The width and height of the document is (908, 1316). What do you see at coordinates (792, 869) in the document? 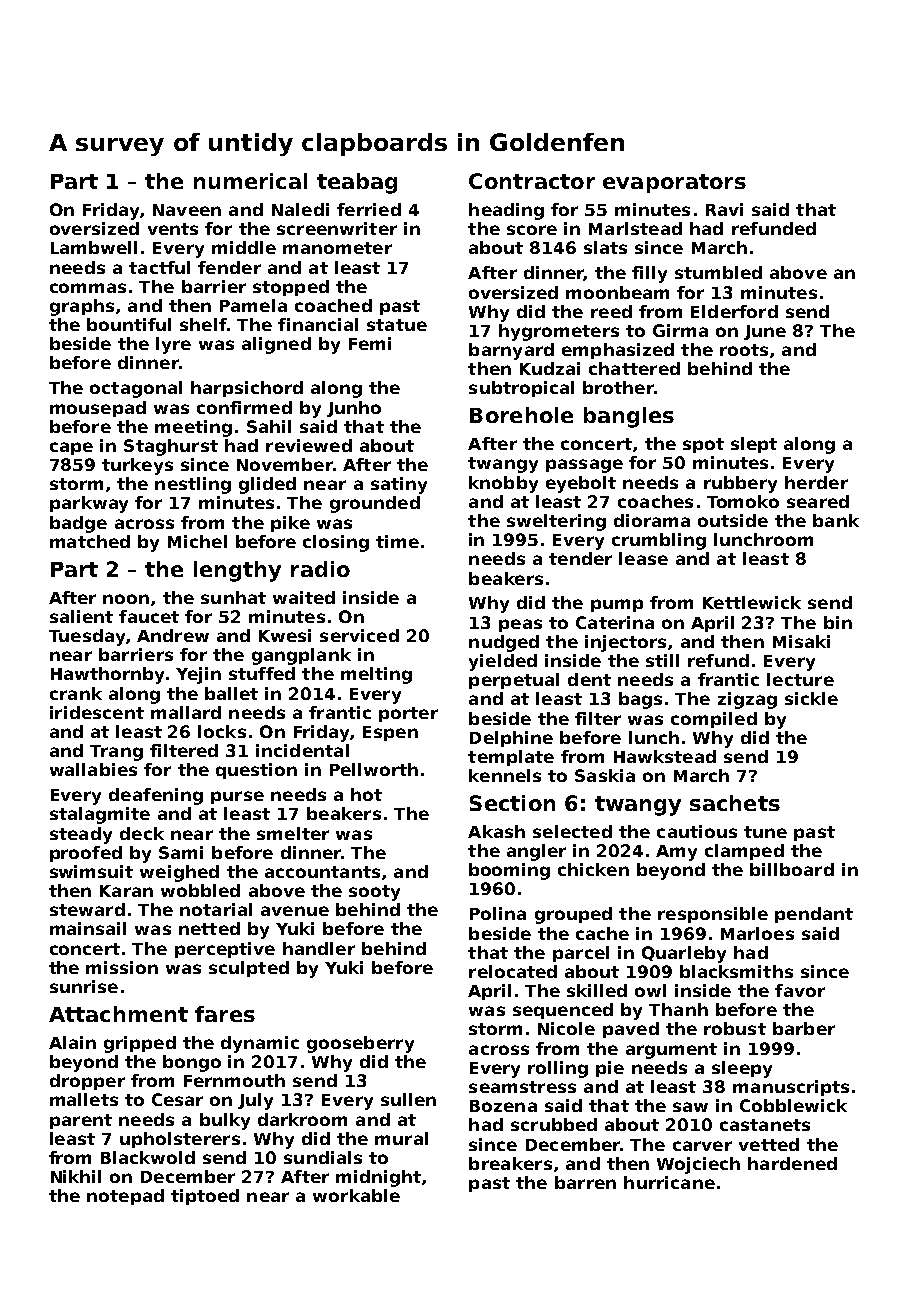
I see `billboard` at bounding box center [792, 869].
